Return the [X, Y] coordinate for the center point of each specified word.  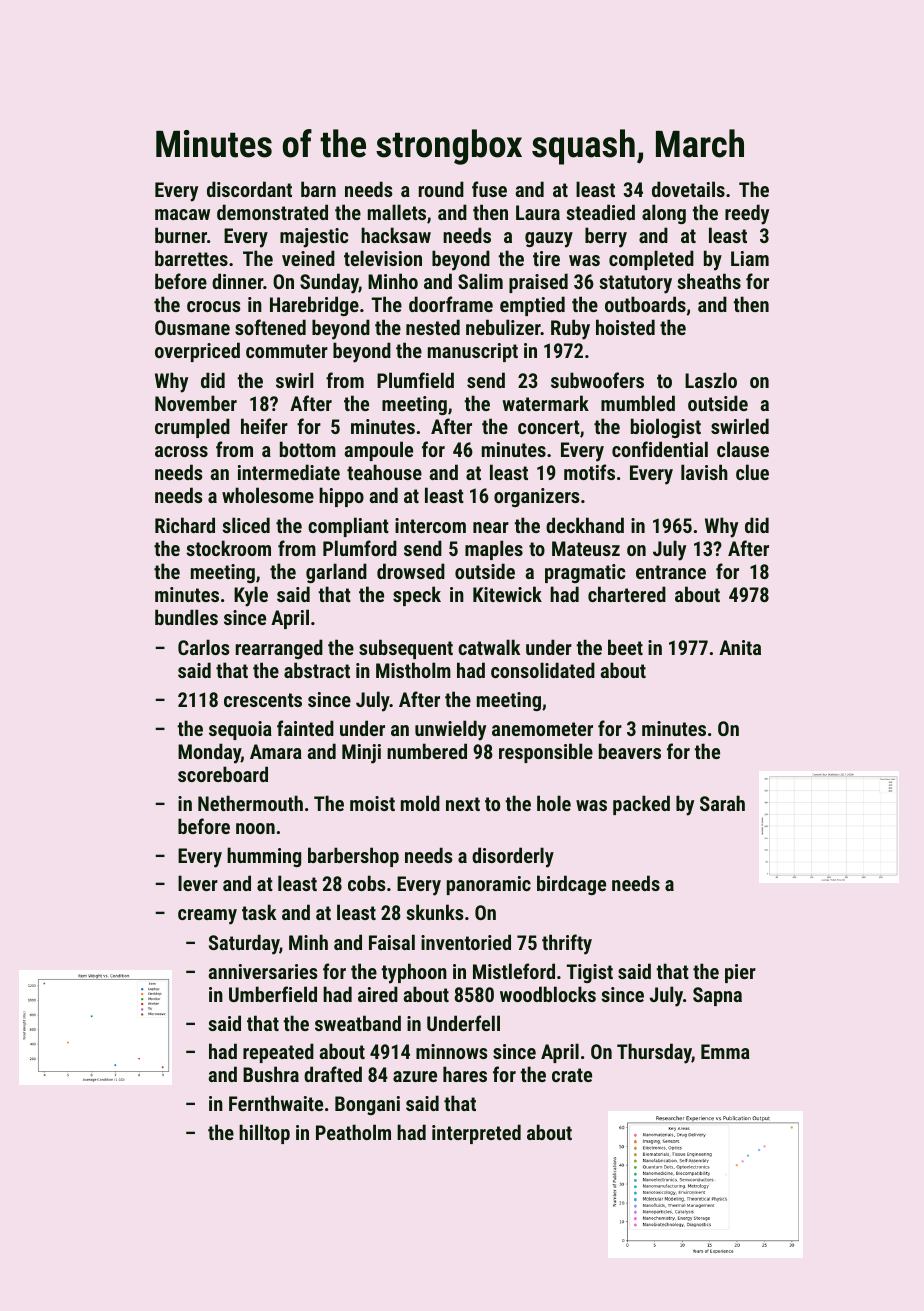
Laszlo [711, 380]
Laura [538, 212]
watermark [545, 403]
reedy [747, 214]
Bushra [271, 1074]
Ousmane [192, 327]
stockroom [228, 548]
